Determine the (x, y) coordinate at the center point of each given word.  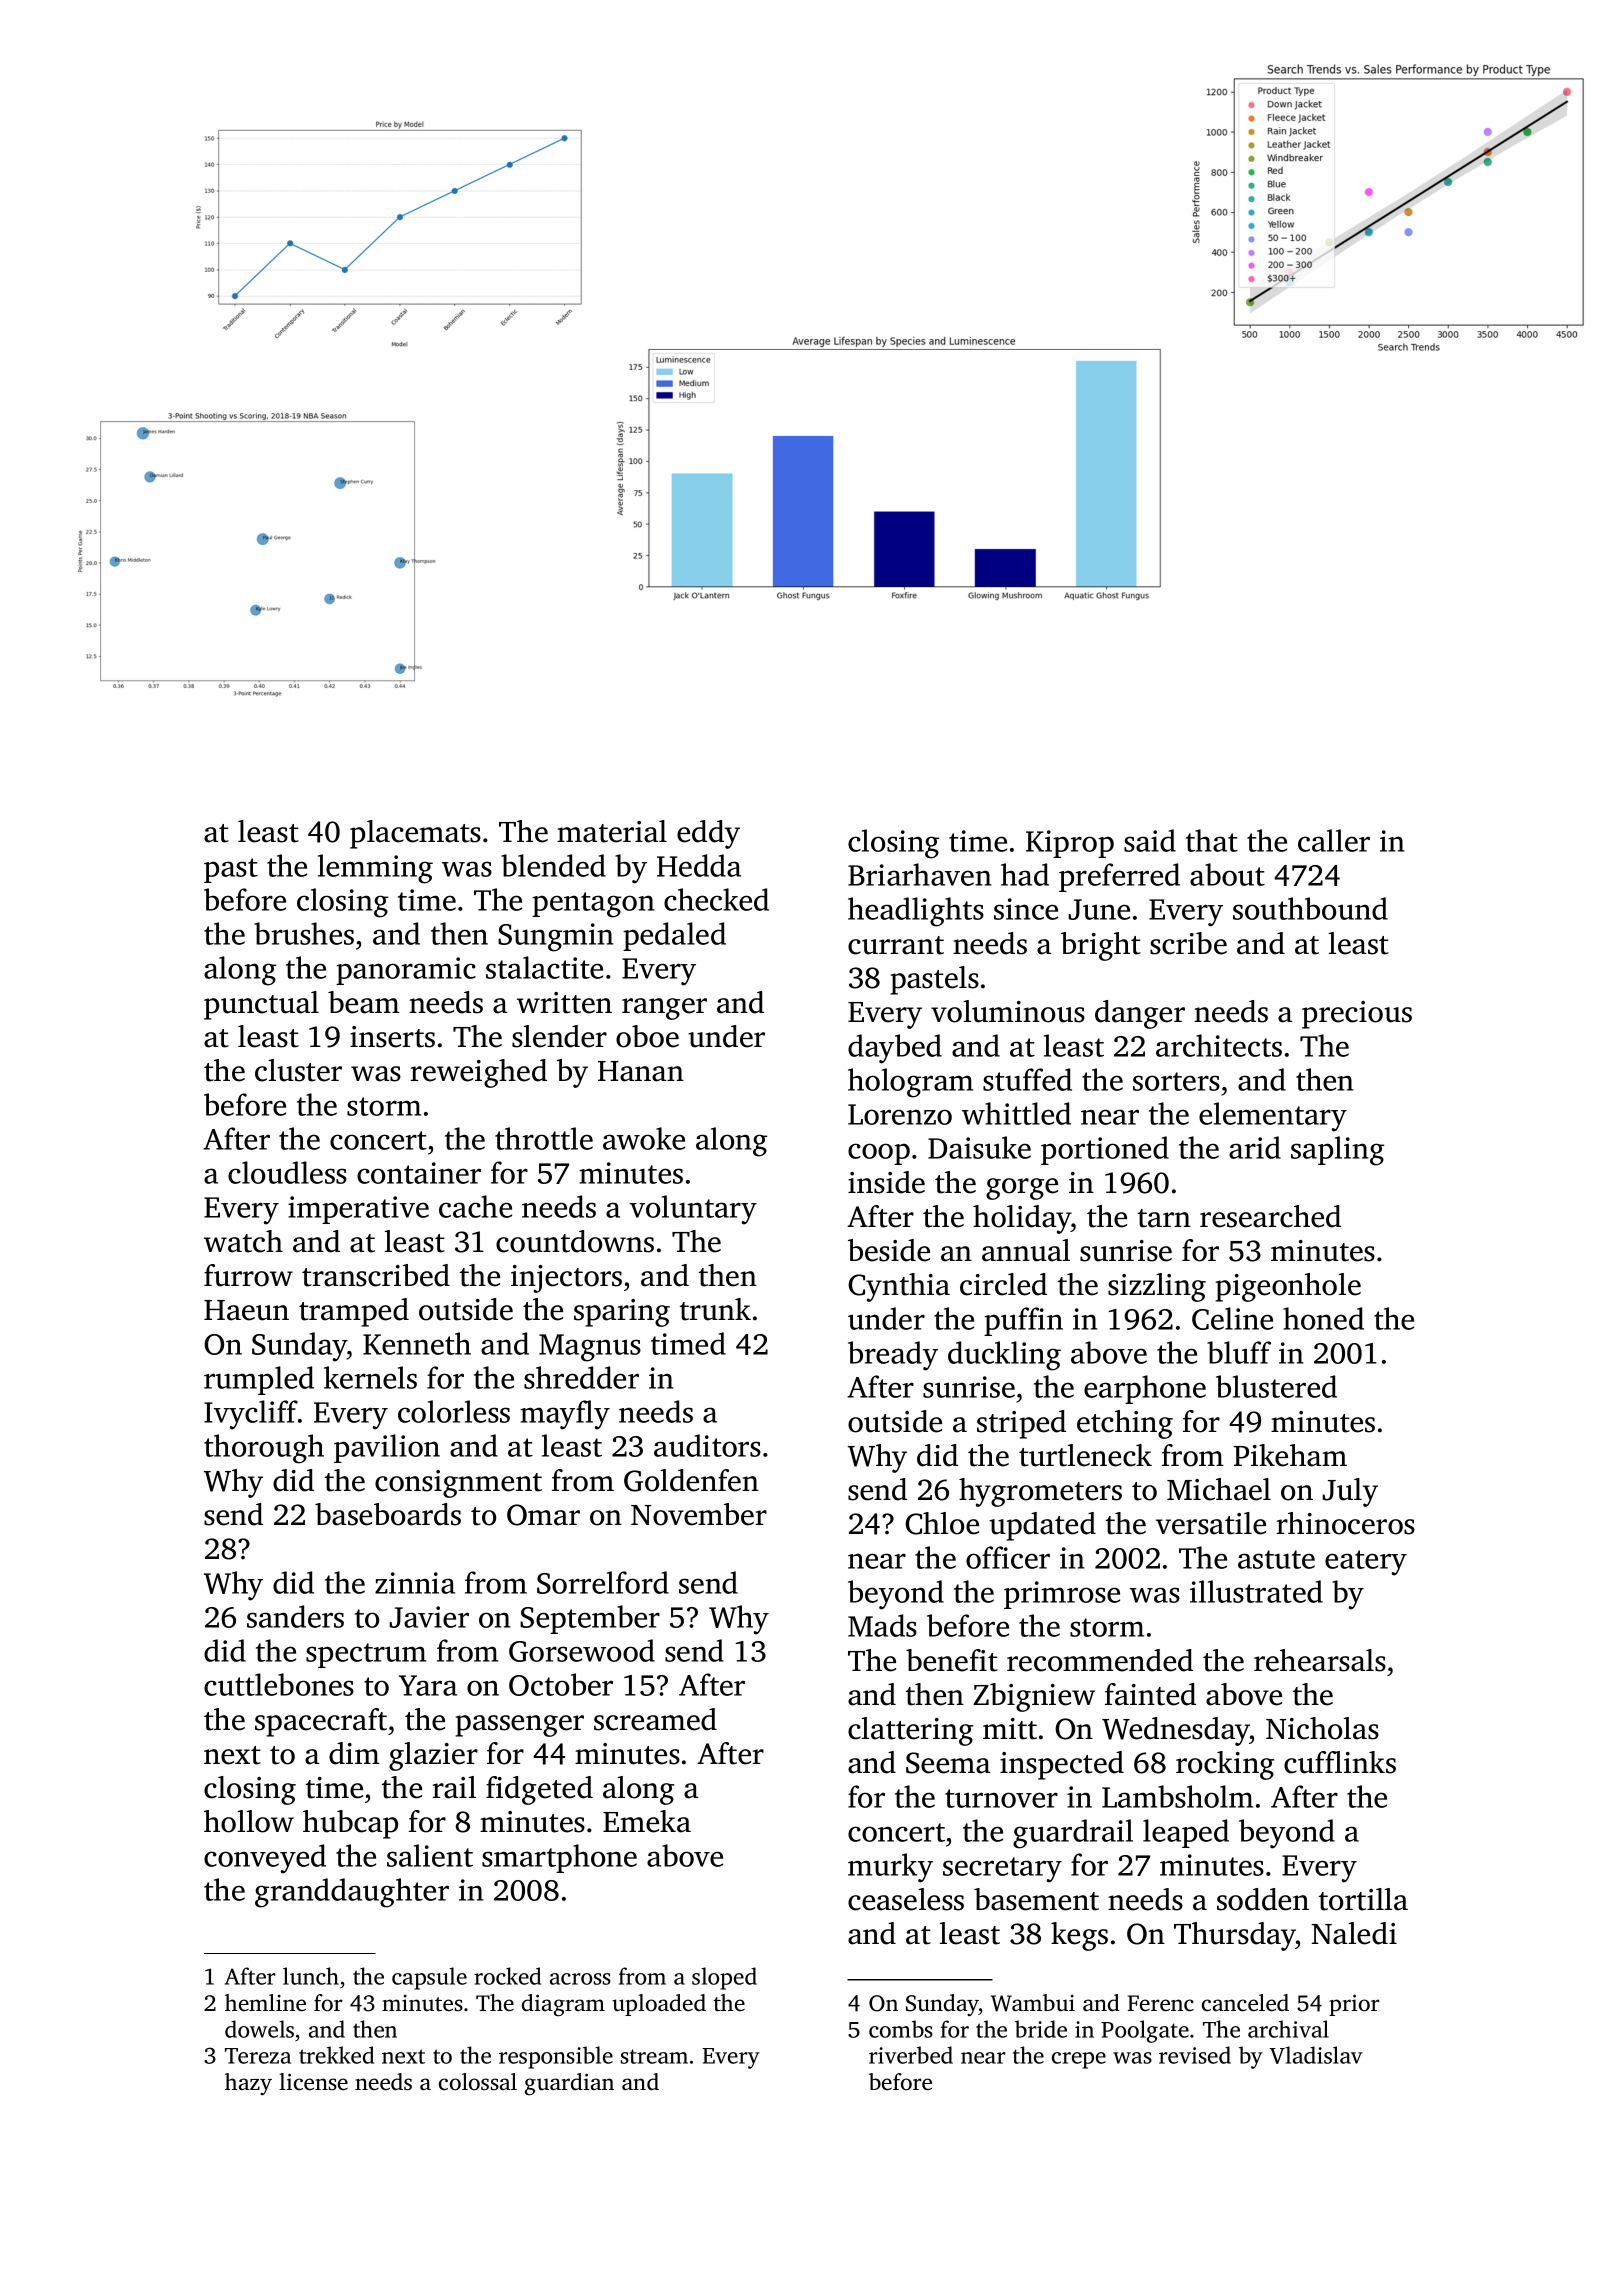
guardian (569, 2084)
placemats (415, 834)
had (1025, 874)
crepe (1079, 2060)
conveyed (265, 1859)
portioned (1105, 1150)
